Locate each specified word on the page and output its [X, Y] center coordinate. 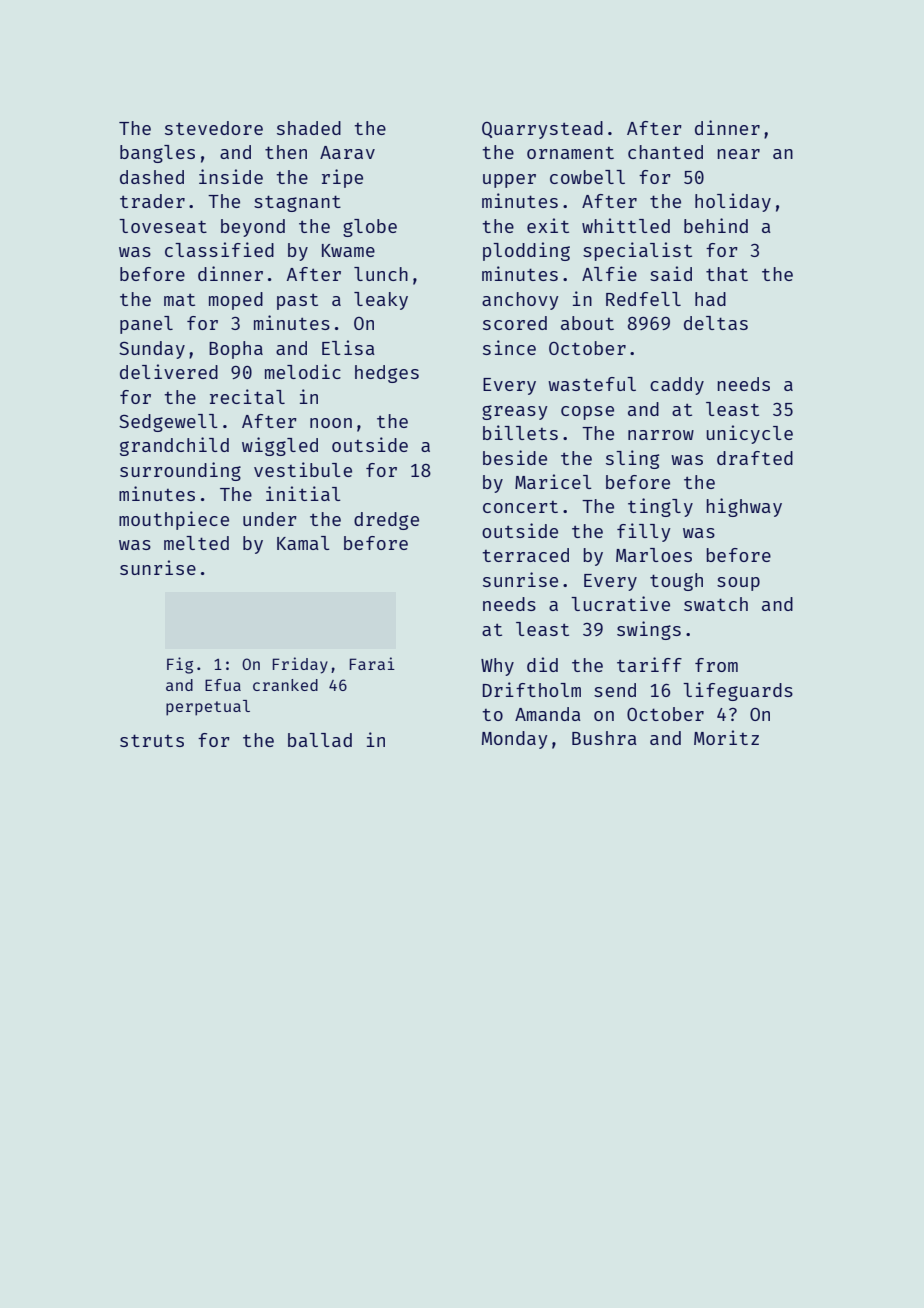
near [739, 154]
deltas [716, 323]
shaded [309, 128]
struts [152, 740]
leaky [381, 301]
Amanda [548, 714]
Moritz [726, 737]
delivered [169, 371]
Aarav [347, 152]
